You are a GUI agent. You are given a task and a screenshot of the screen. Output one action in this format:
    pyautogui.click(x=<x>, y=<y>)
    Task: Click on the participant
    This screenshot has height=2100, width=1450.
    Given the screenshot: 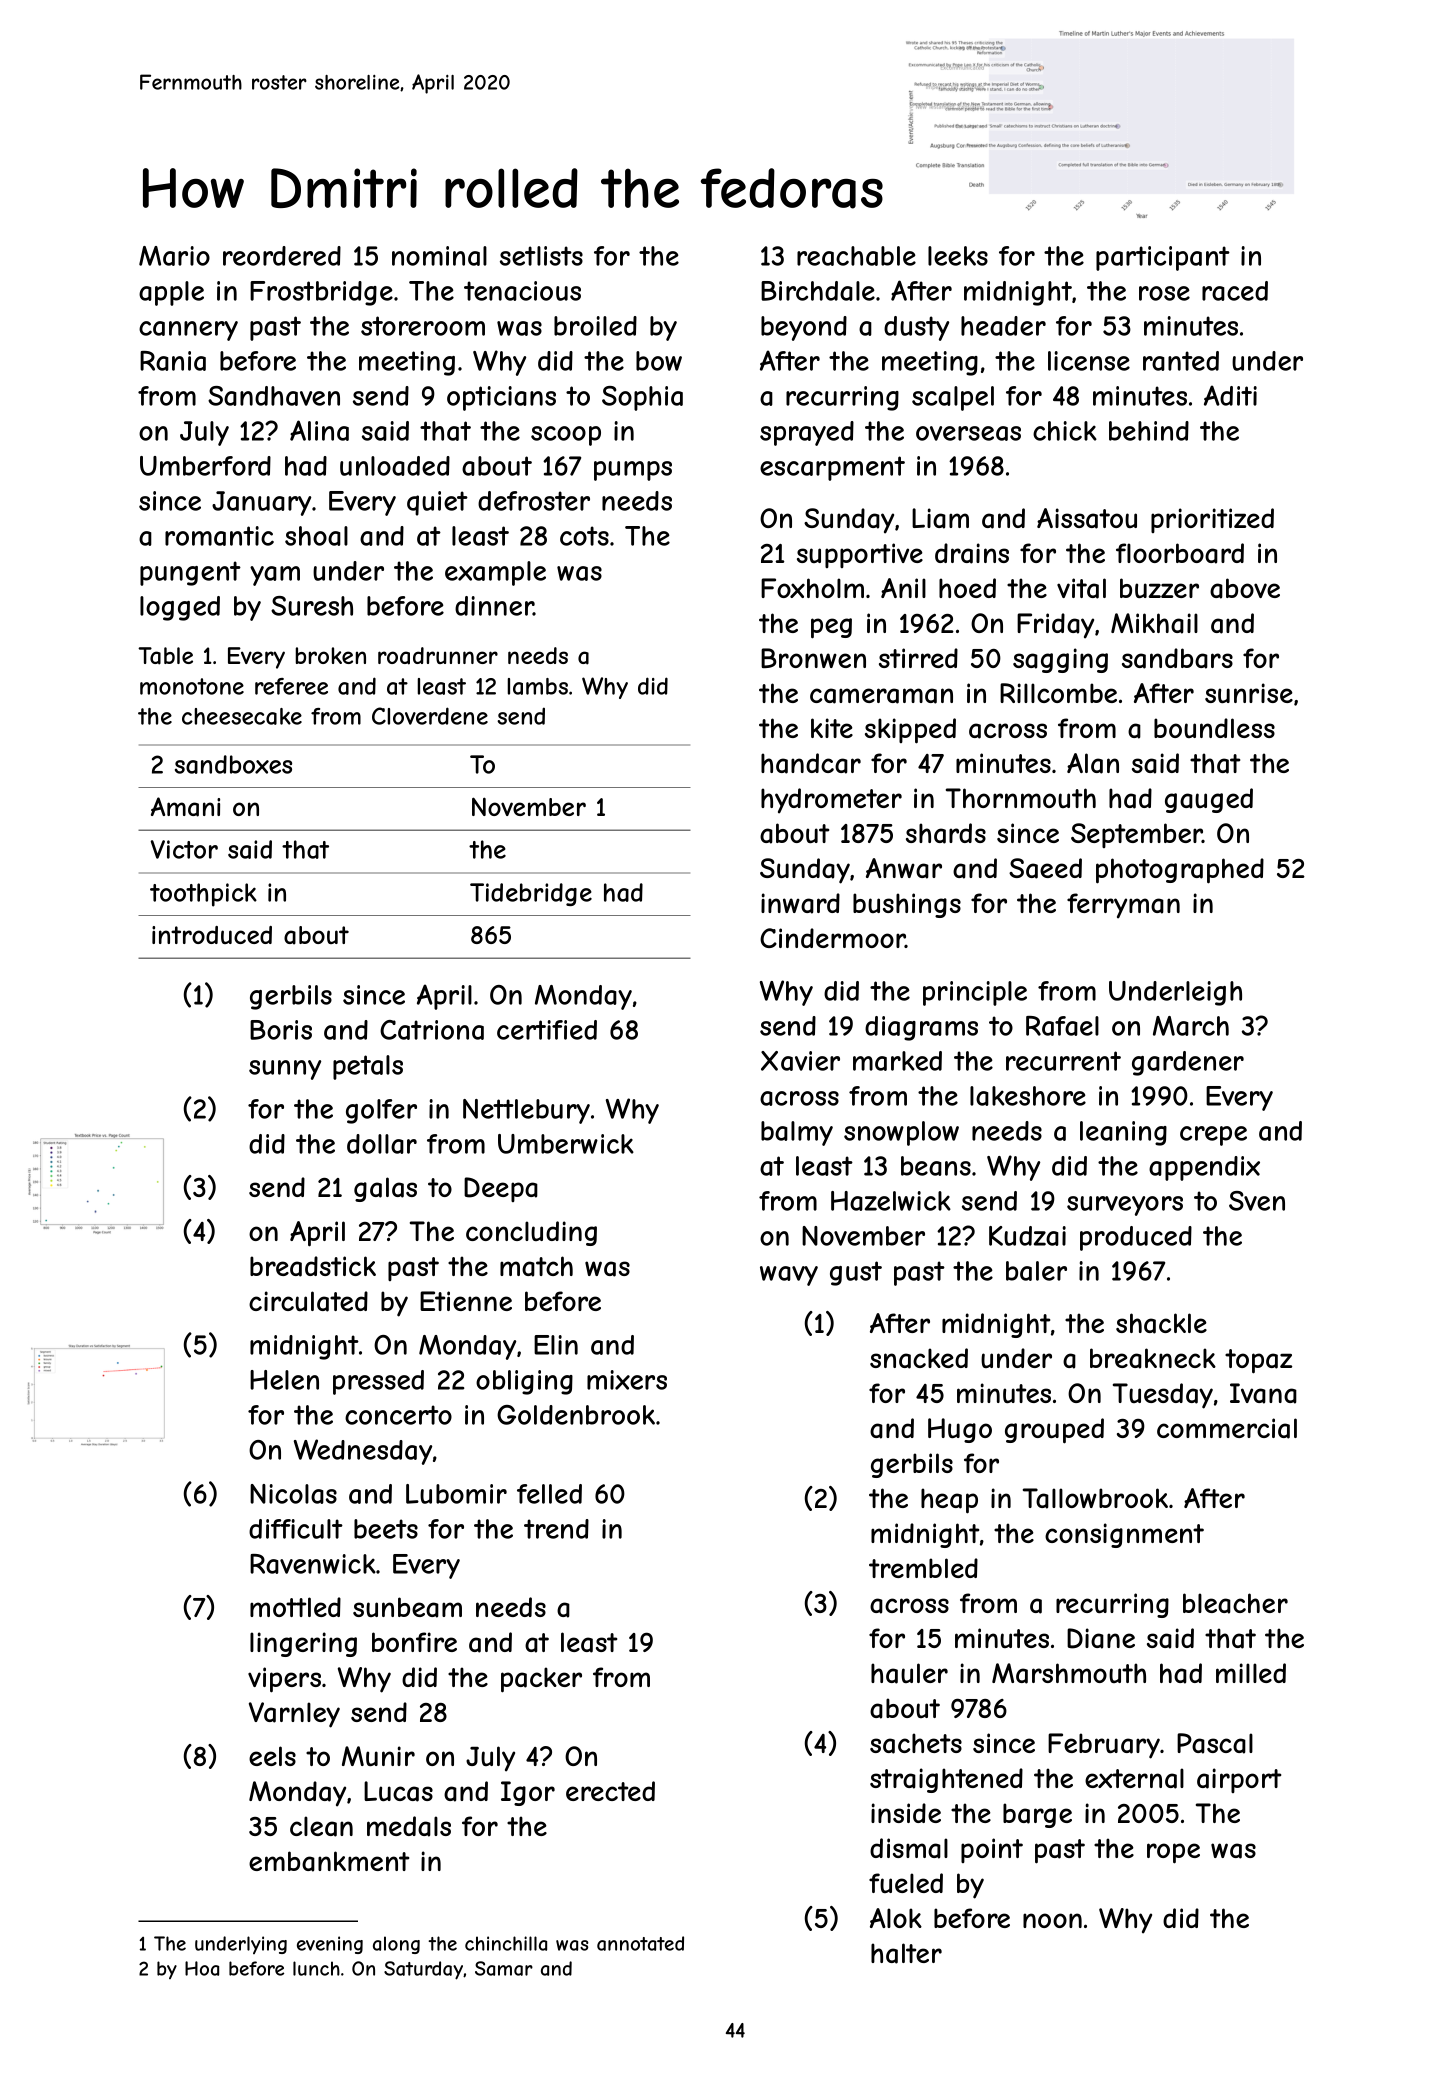 What is the action you would take?
    pyautogui.click(x=1163, y=258)
